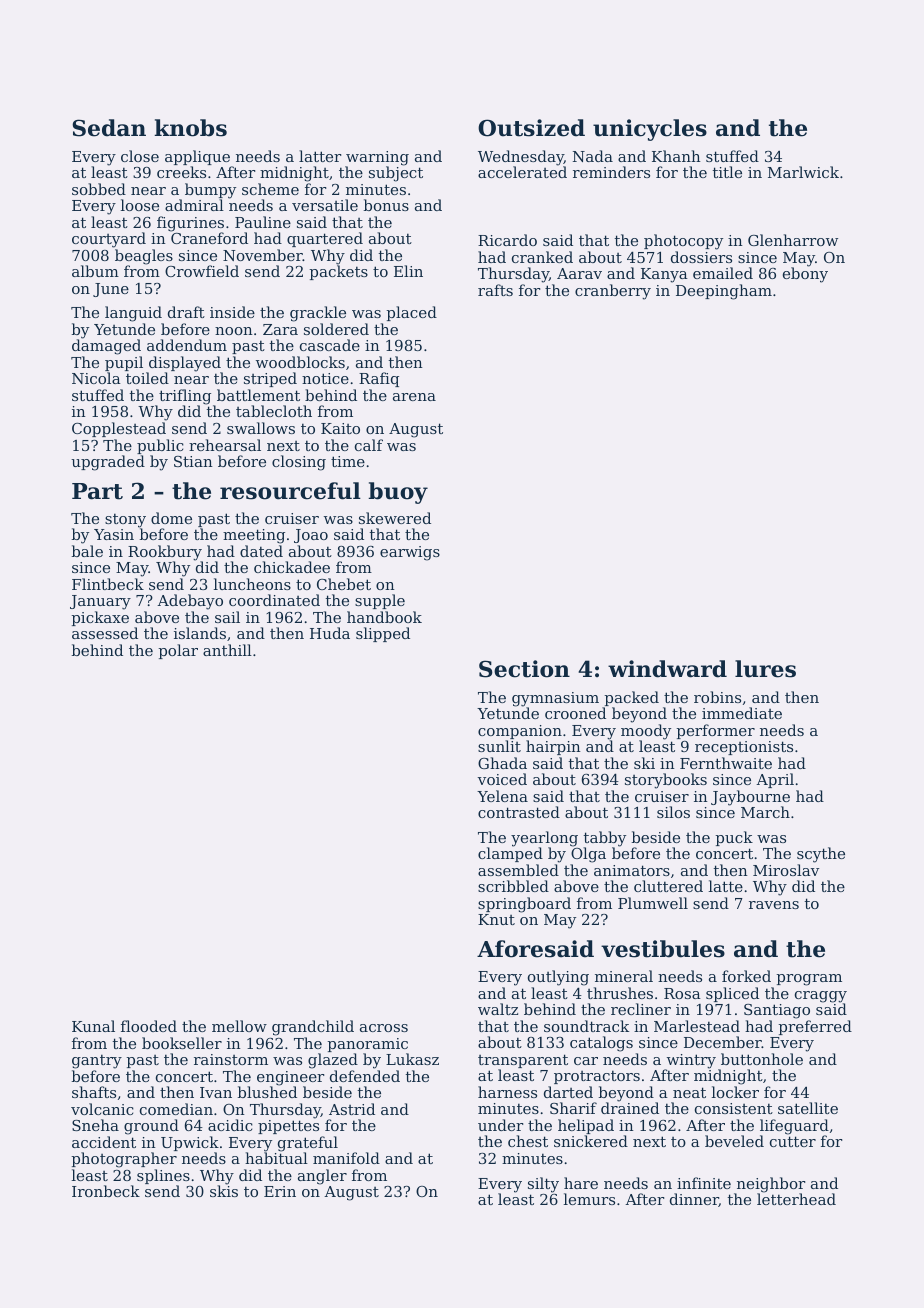  What do you see at coordinates (411, 313) in the screenshot?
I see `placed` at bounding box center [411, 313].
